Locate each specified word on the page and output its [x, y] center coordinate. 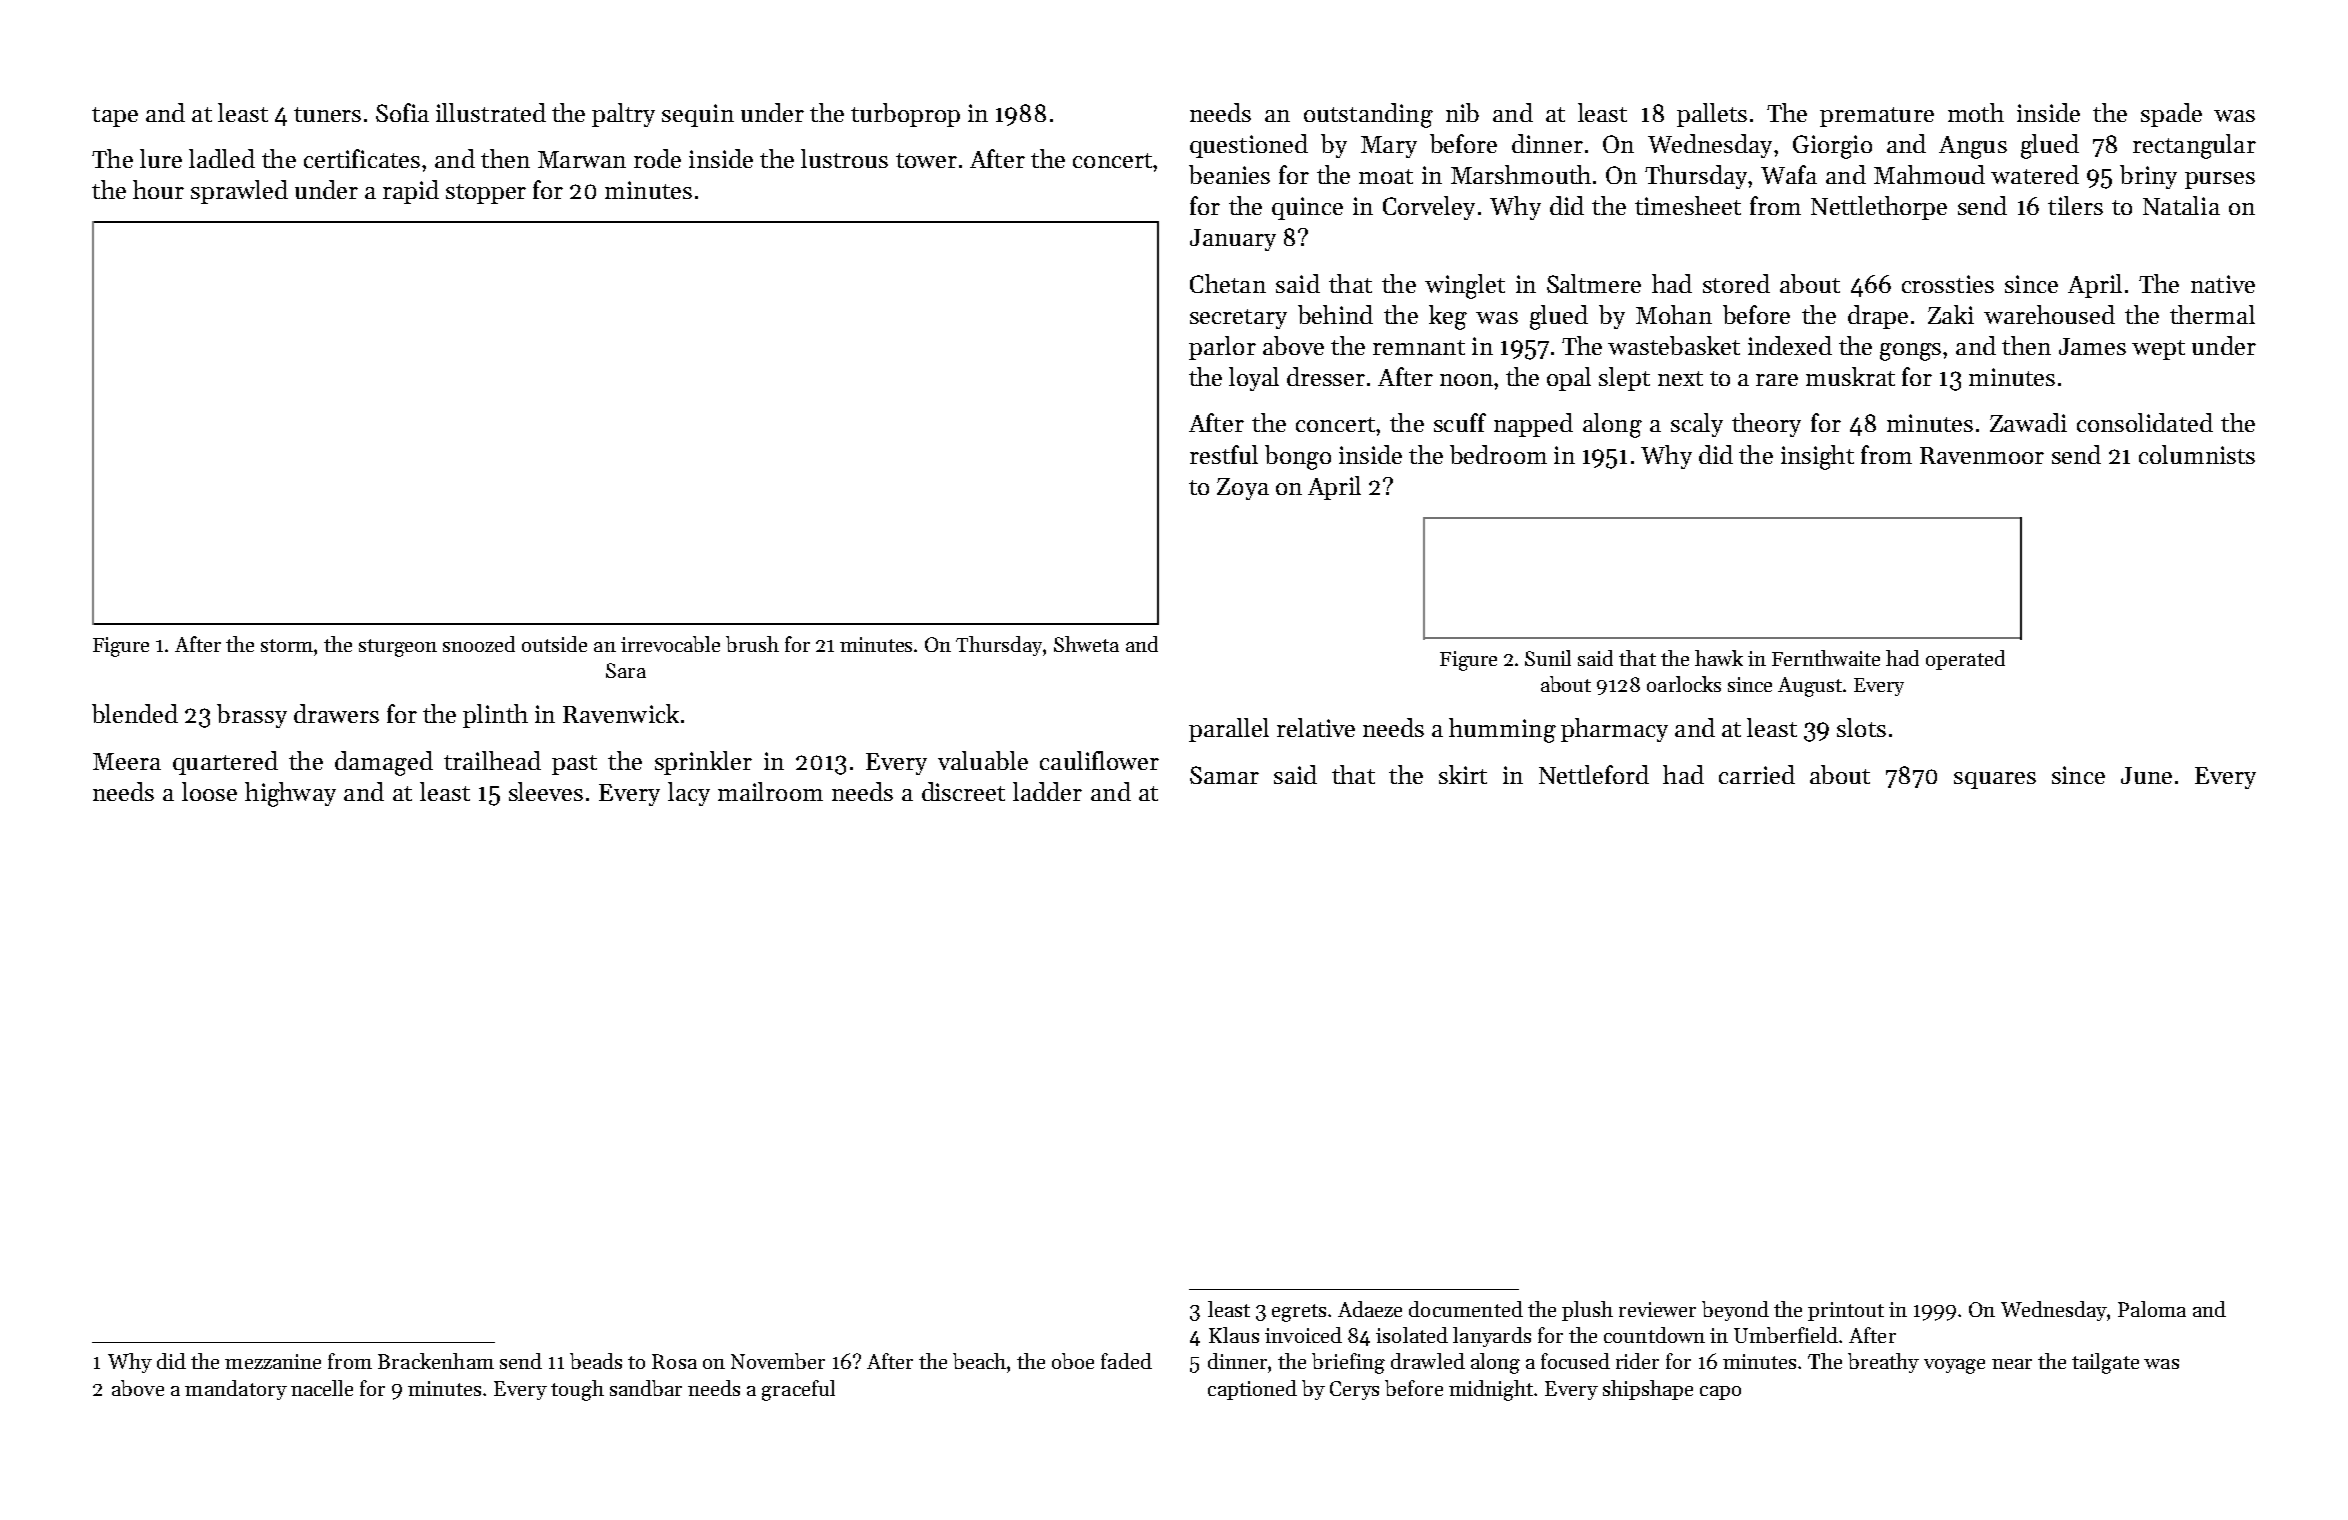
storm [287, 645]
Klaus [1234, 1335]
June [2146, 775]
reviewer [1657, 1309]
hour [158, 189]
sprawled [239, 192]
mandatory [236, 1390]
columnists [2197, 454]
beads [596, 1361]
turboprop [905, 115]
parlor [1222, 348]
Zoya [1243, 489]
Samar [1224, 775]
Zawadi [2028, 422]
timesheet [1688, 205]
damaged [384, 763]
